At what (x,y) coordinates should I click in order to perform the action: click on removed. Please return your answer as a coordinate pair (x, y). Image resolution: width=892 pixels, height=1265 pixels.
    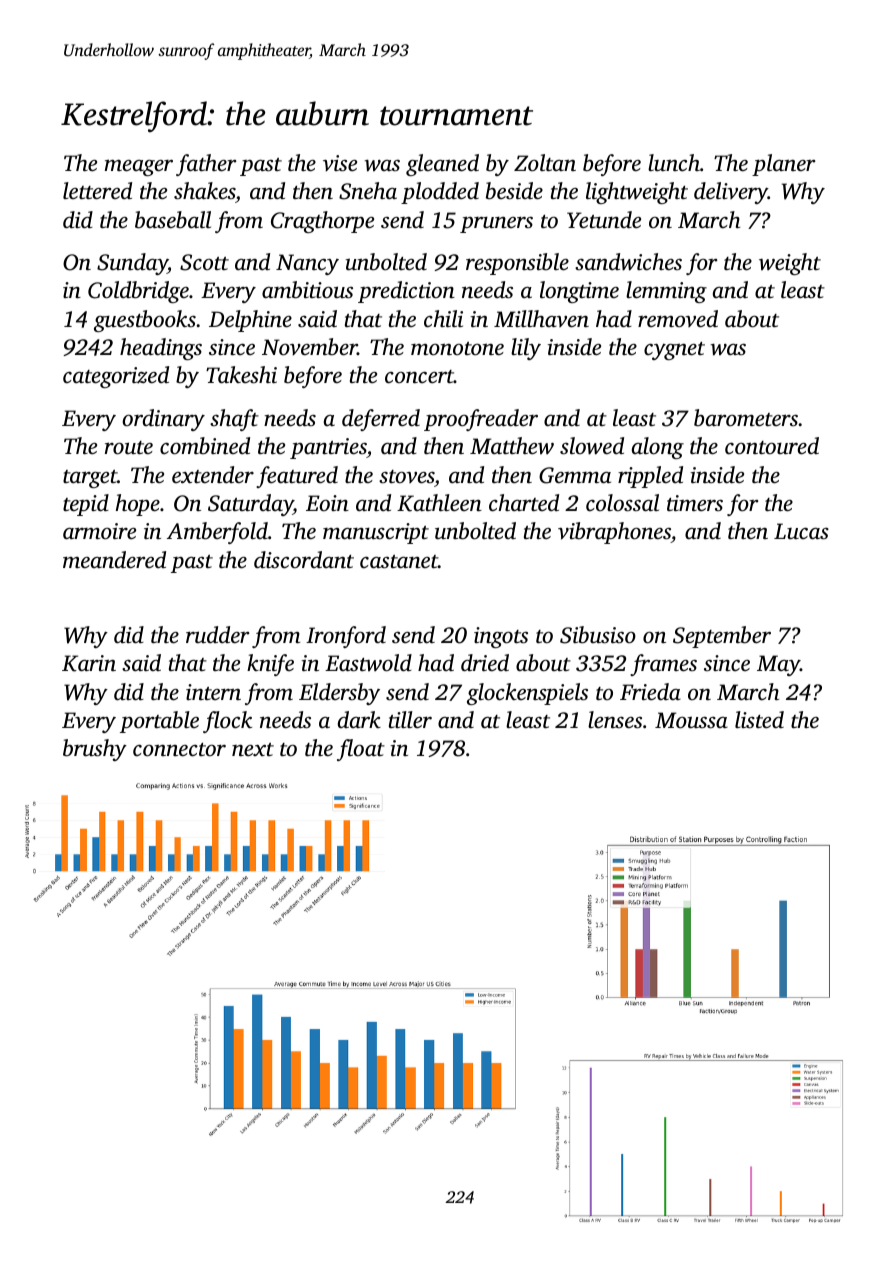
    Looking at the image, I should click on (678, 319).
